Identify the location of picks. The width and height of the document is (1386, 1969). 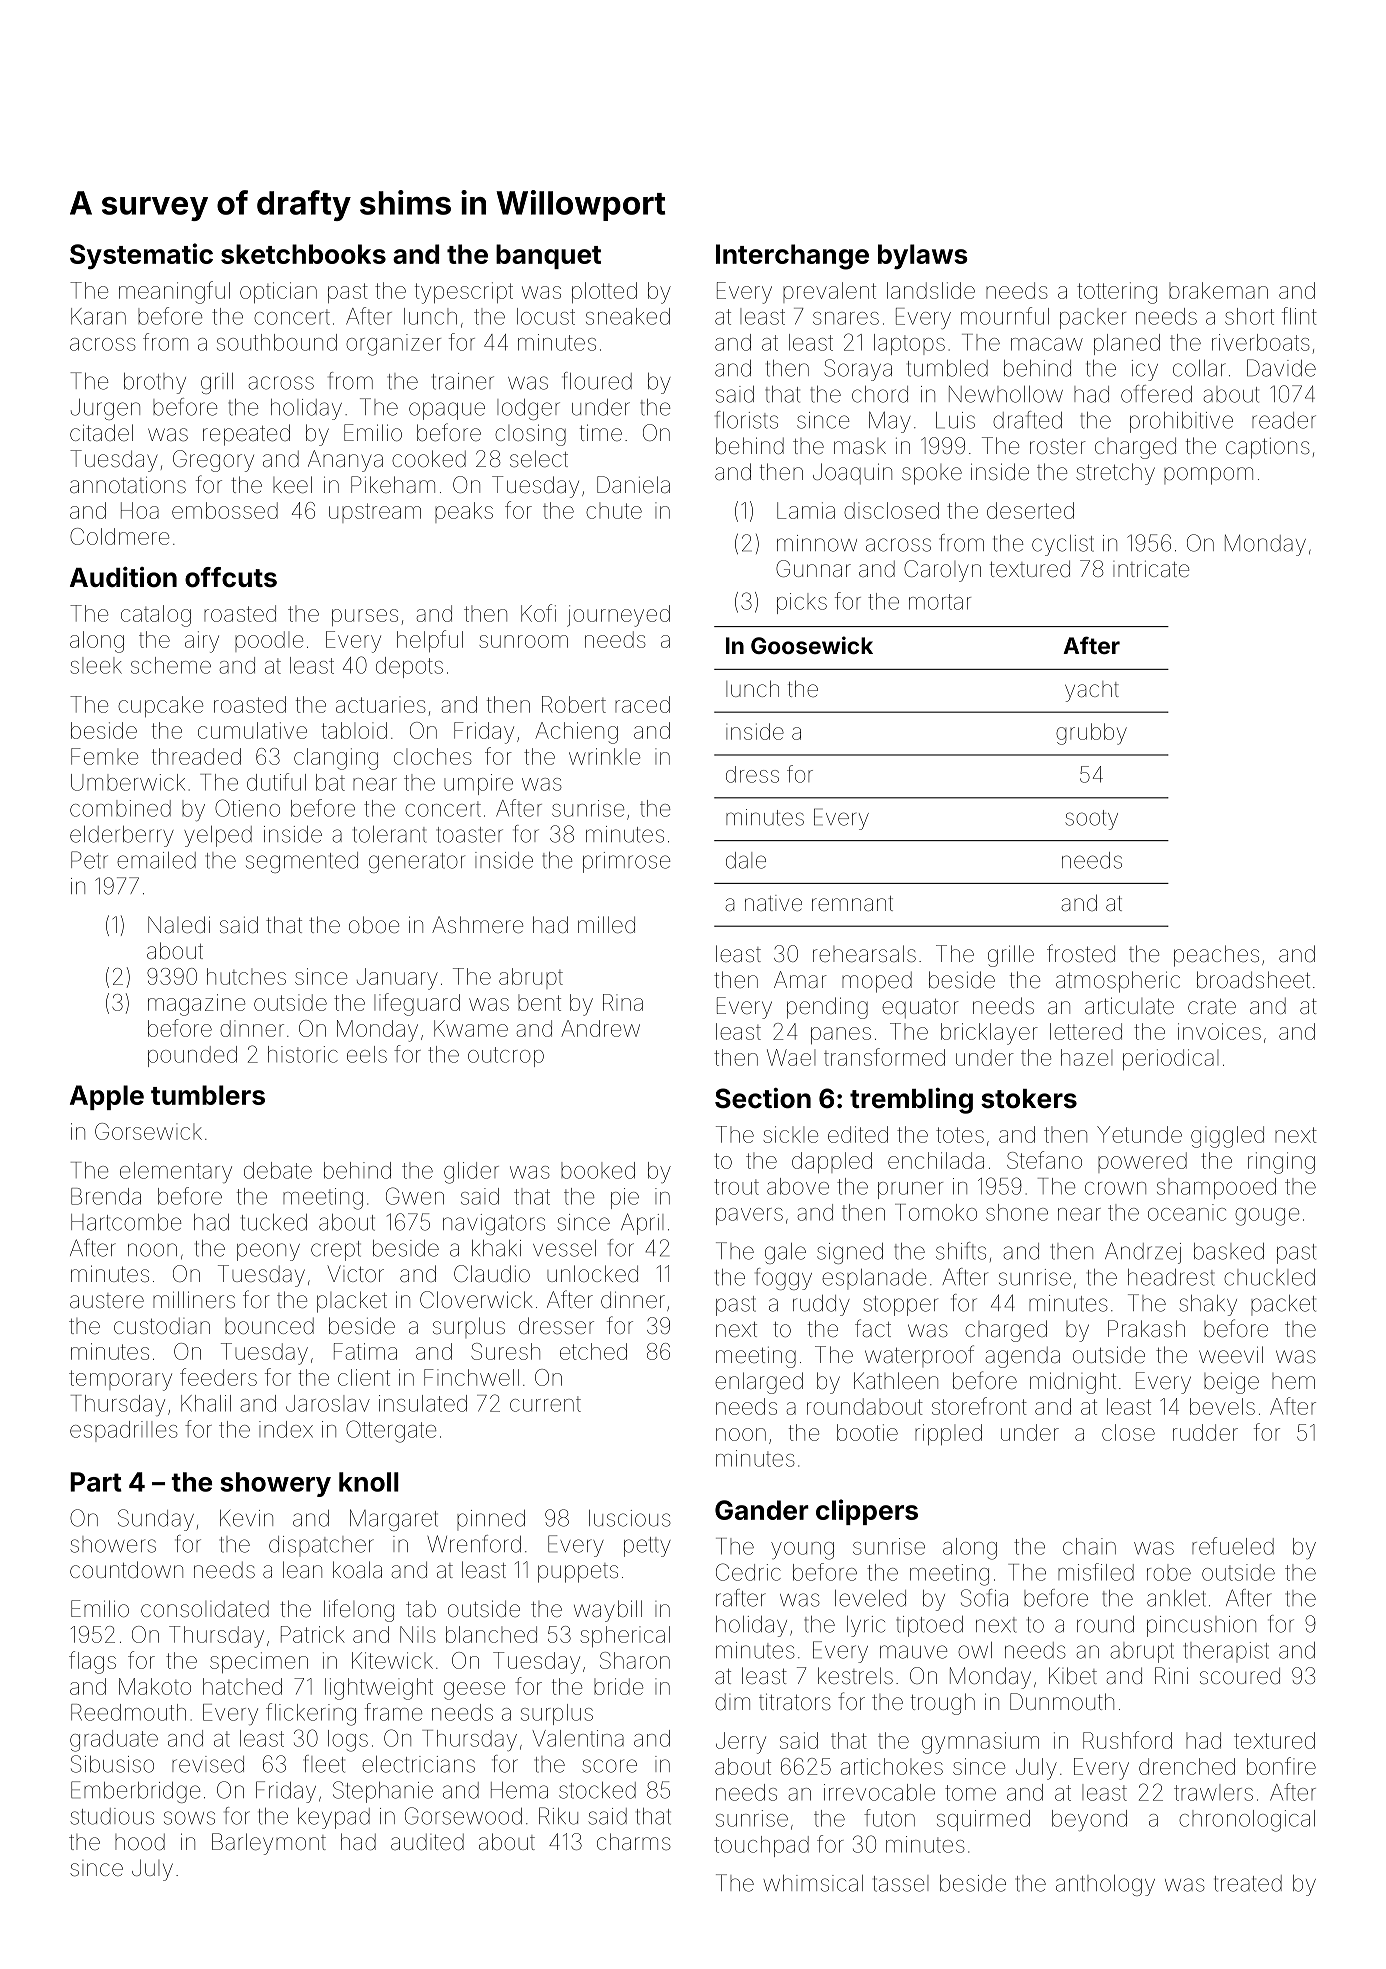
(802, 603).
